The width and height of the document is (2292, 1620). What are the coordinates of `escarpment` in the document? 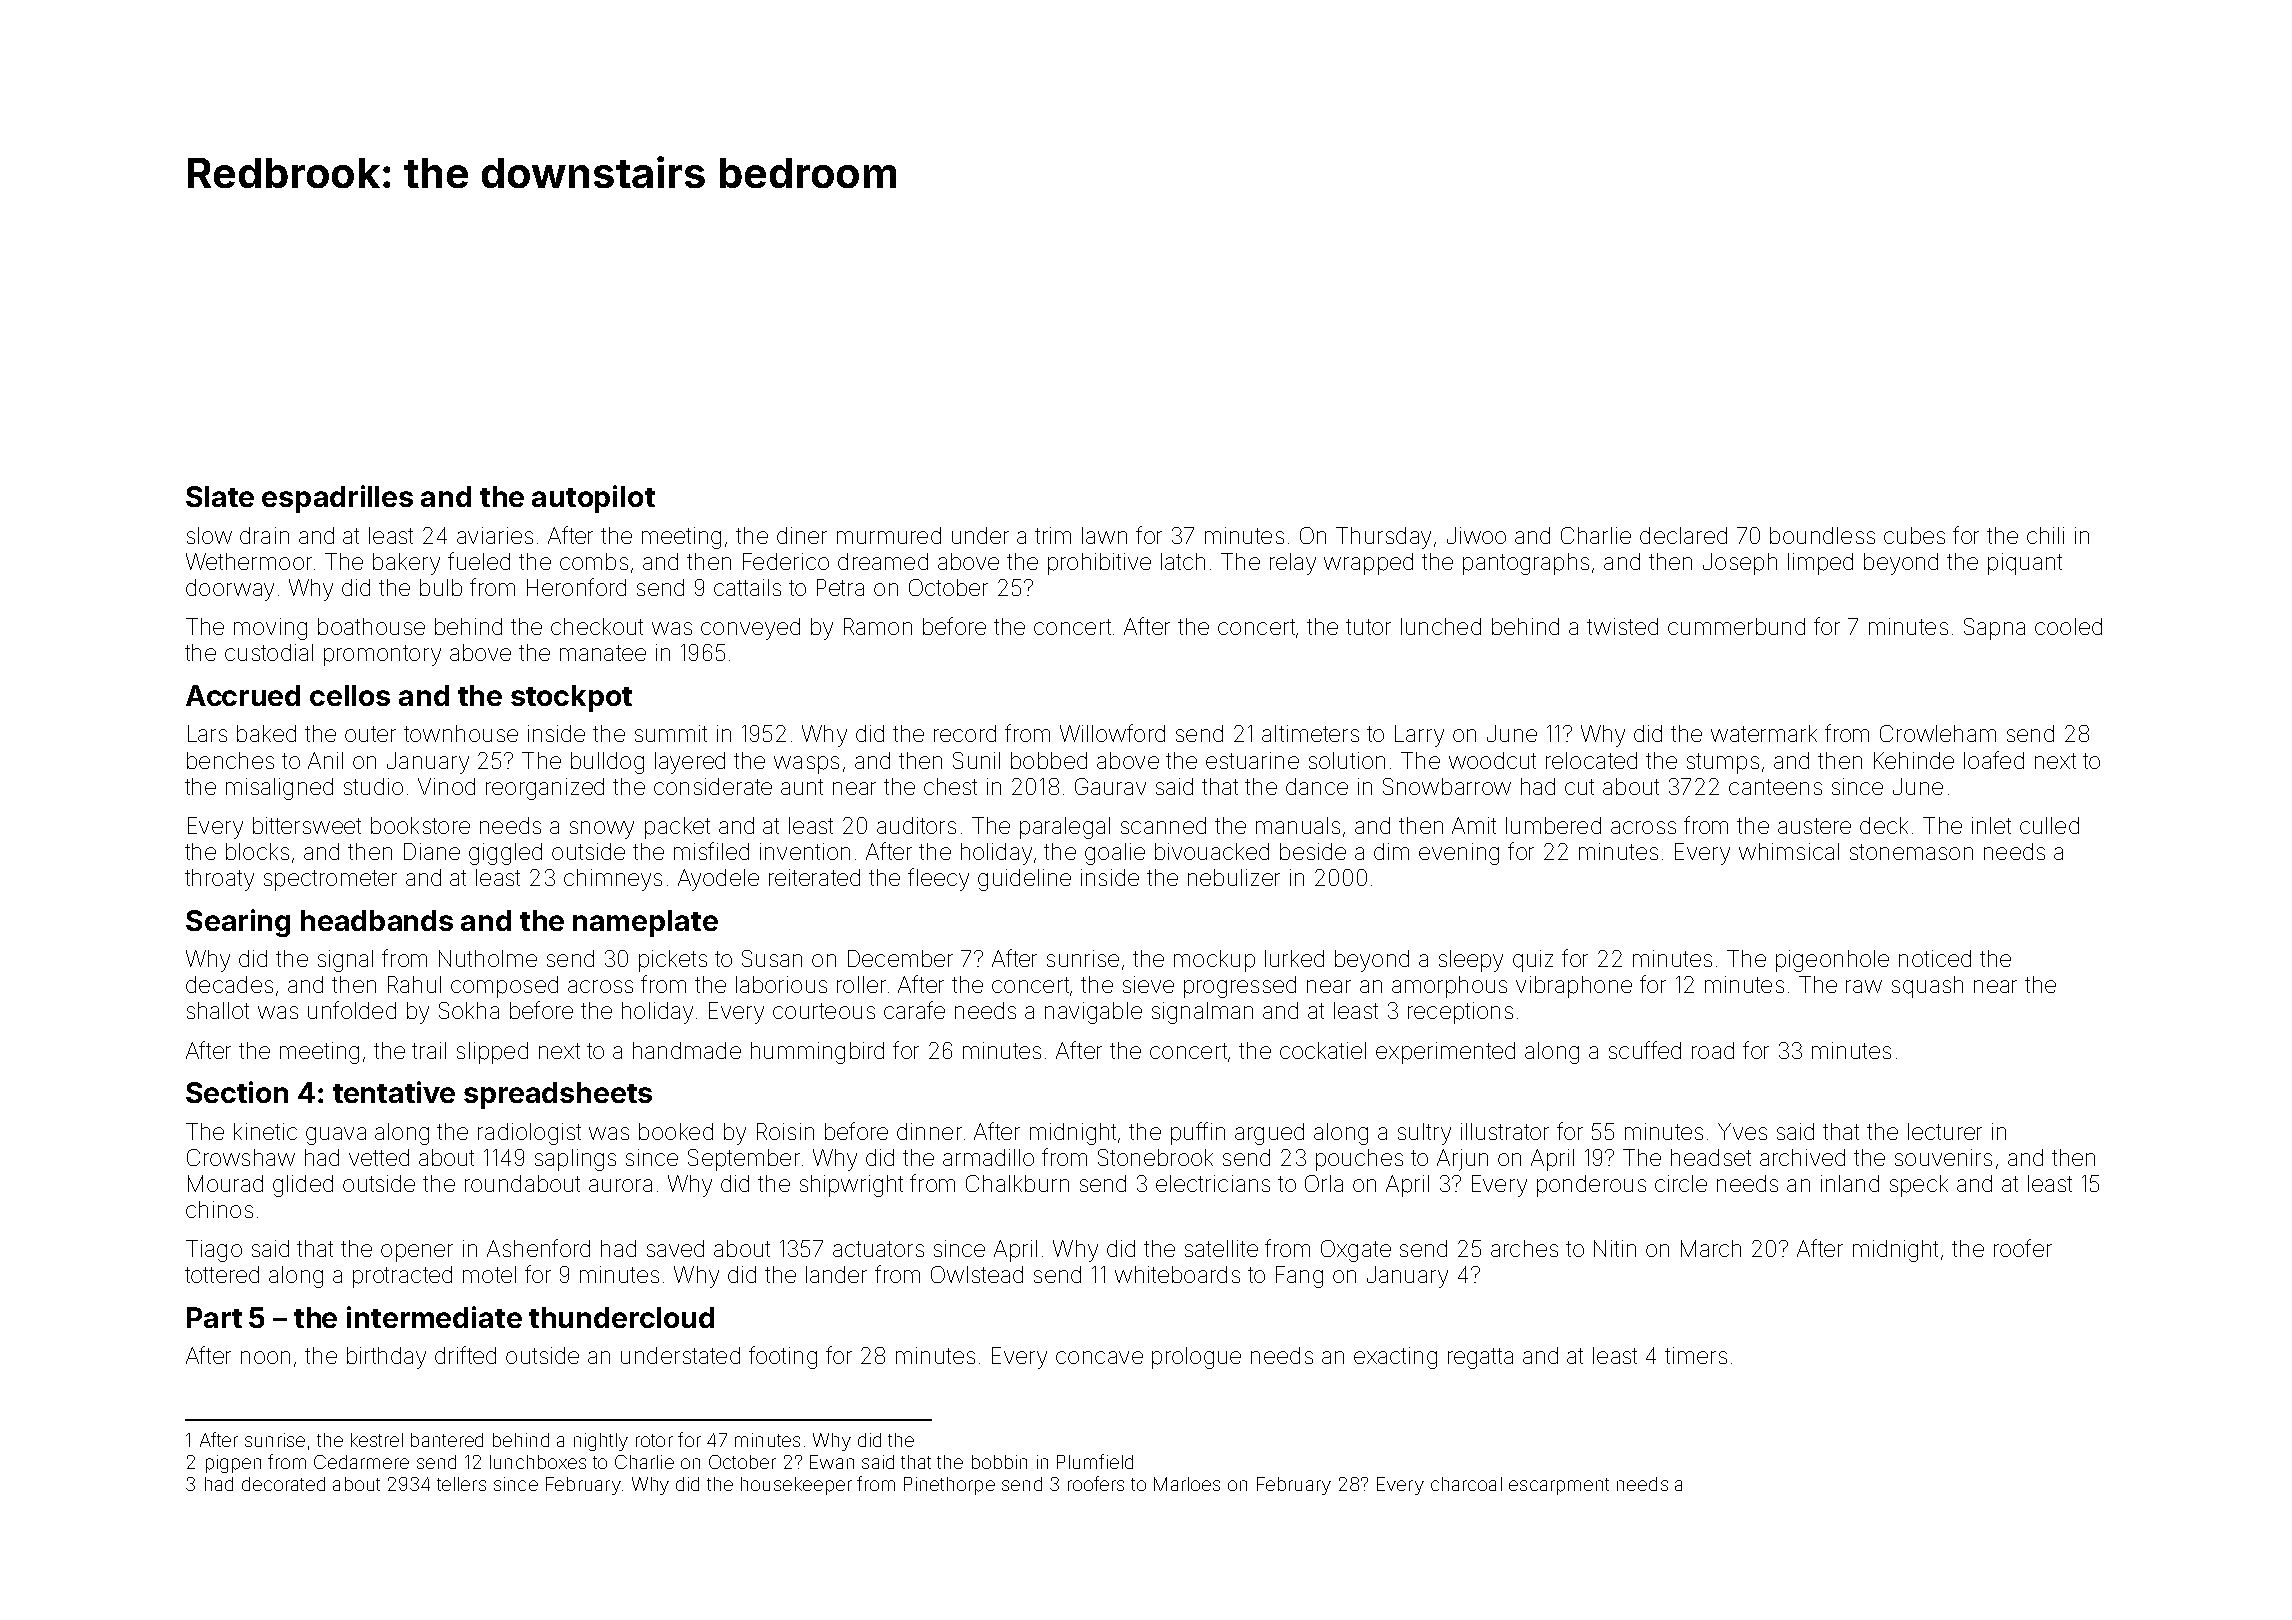 It's located at (1559, 1486).
